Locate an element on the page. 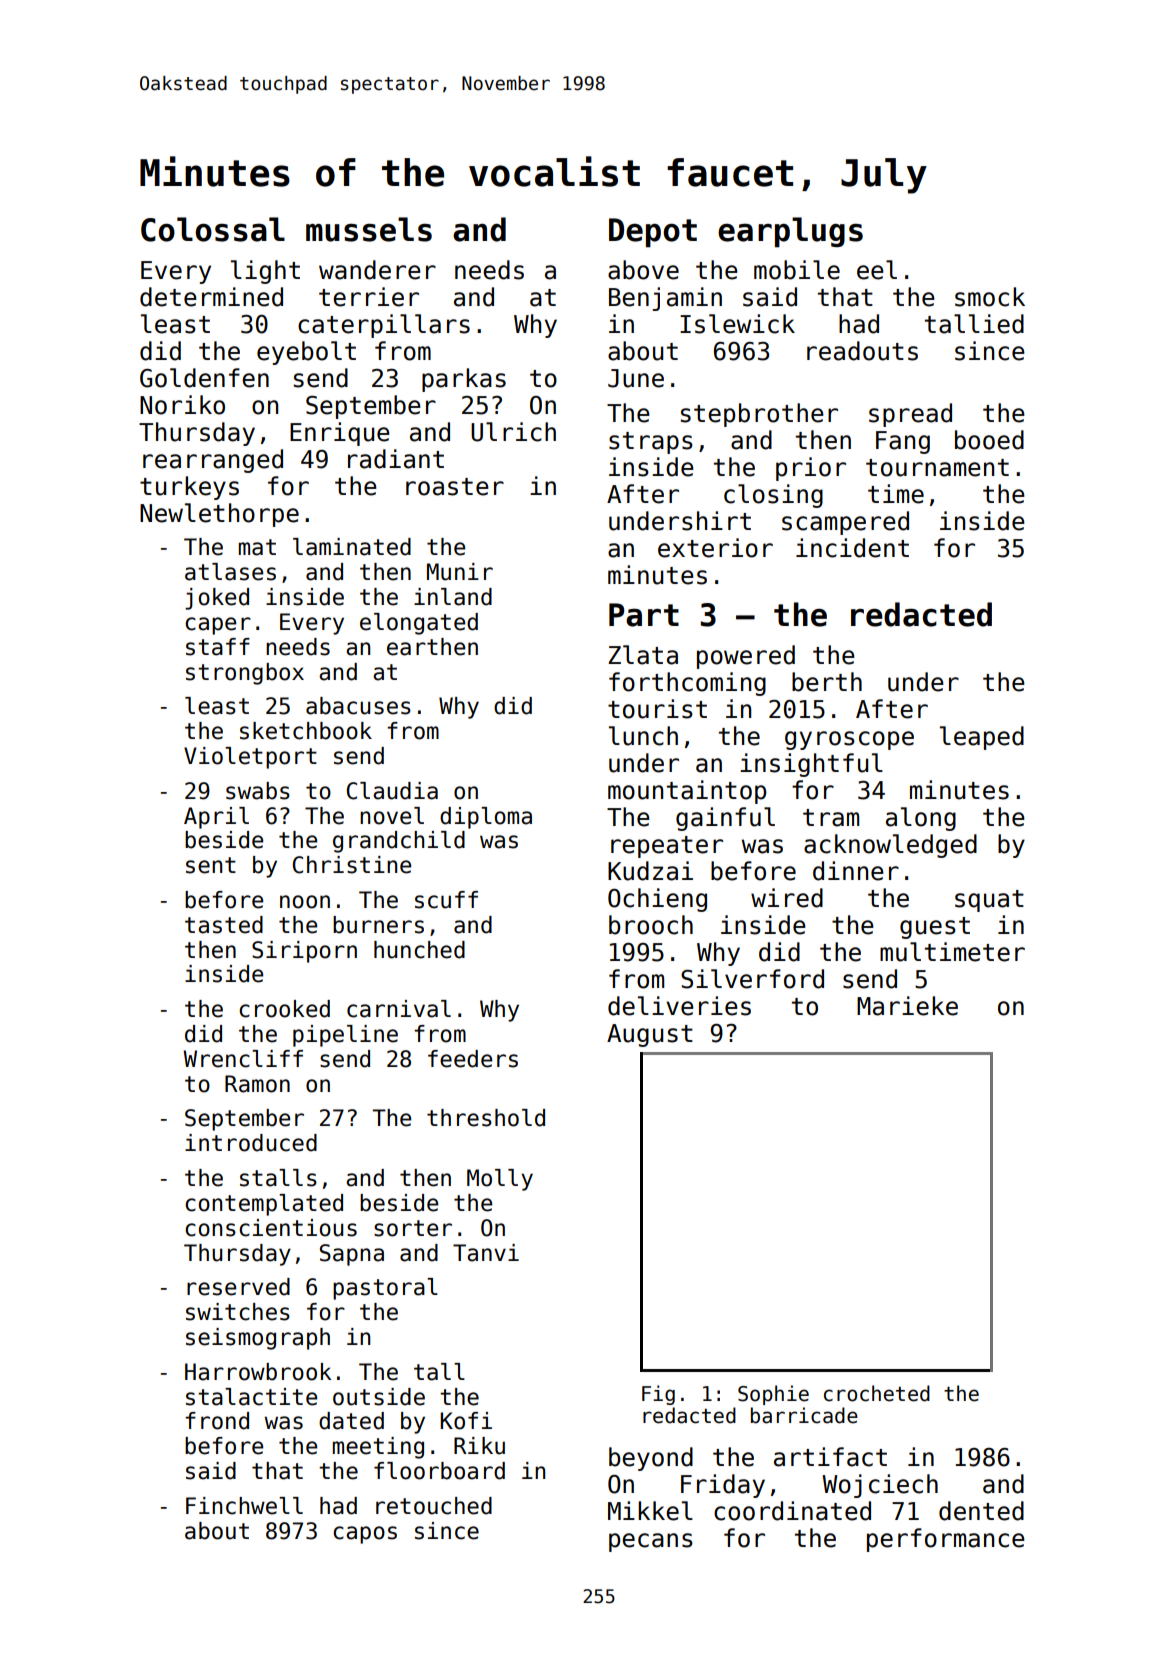 The image size is (1165, 1654). straps is located at coordinates (651, 443).
